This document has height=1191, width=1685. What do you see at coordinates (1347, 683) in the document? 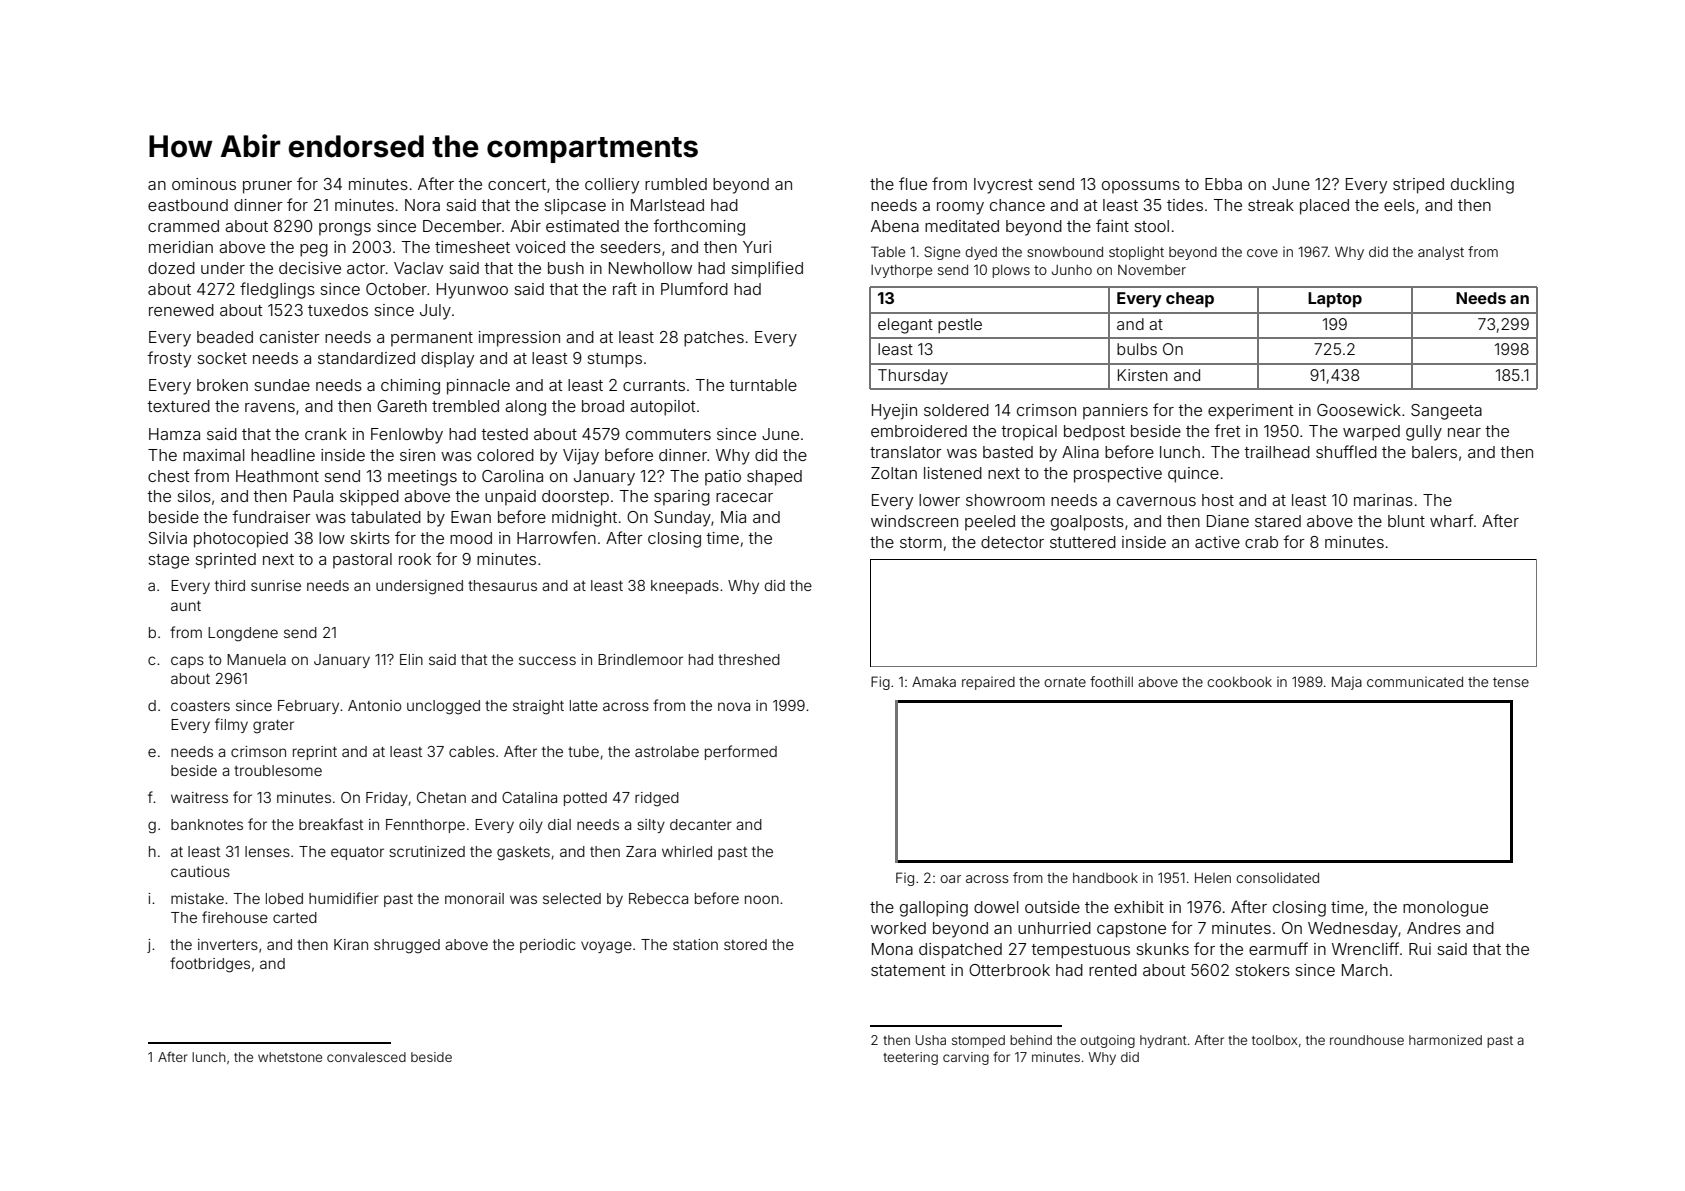
I see `Maja` at bounding box center [1347, 683].
